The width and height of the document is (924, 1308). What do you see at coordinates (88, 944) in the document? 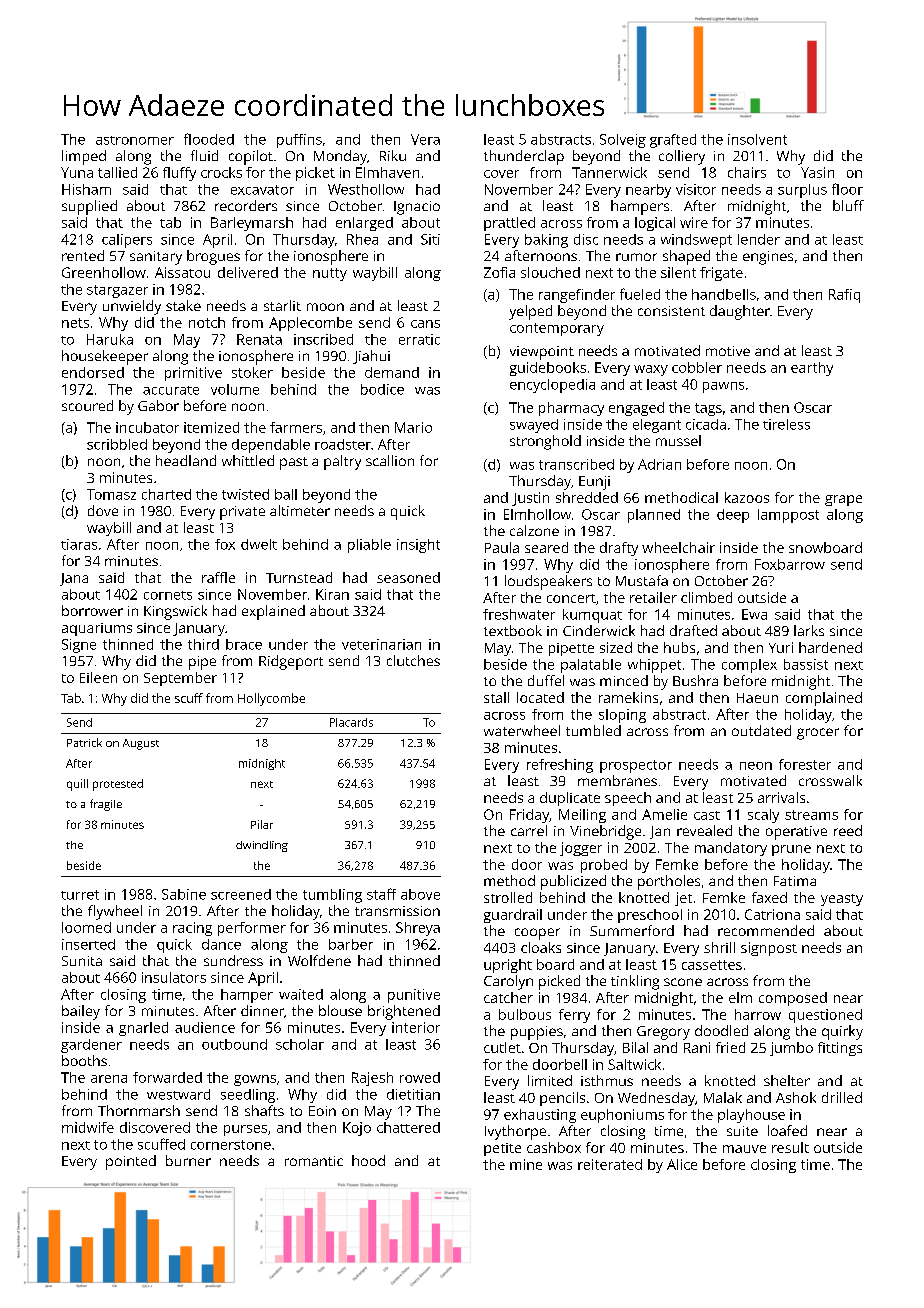
I see `inserted` at bounding box center [88, 944].
